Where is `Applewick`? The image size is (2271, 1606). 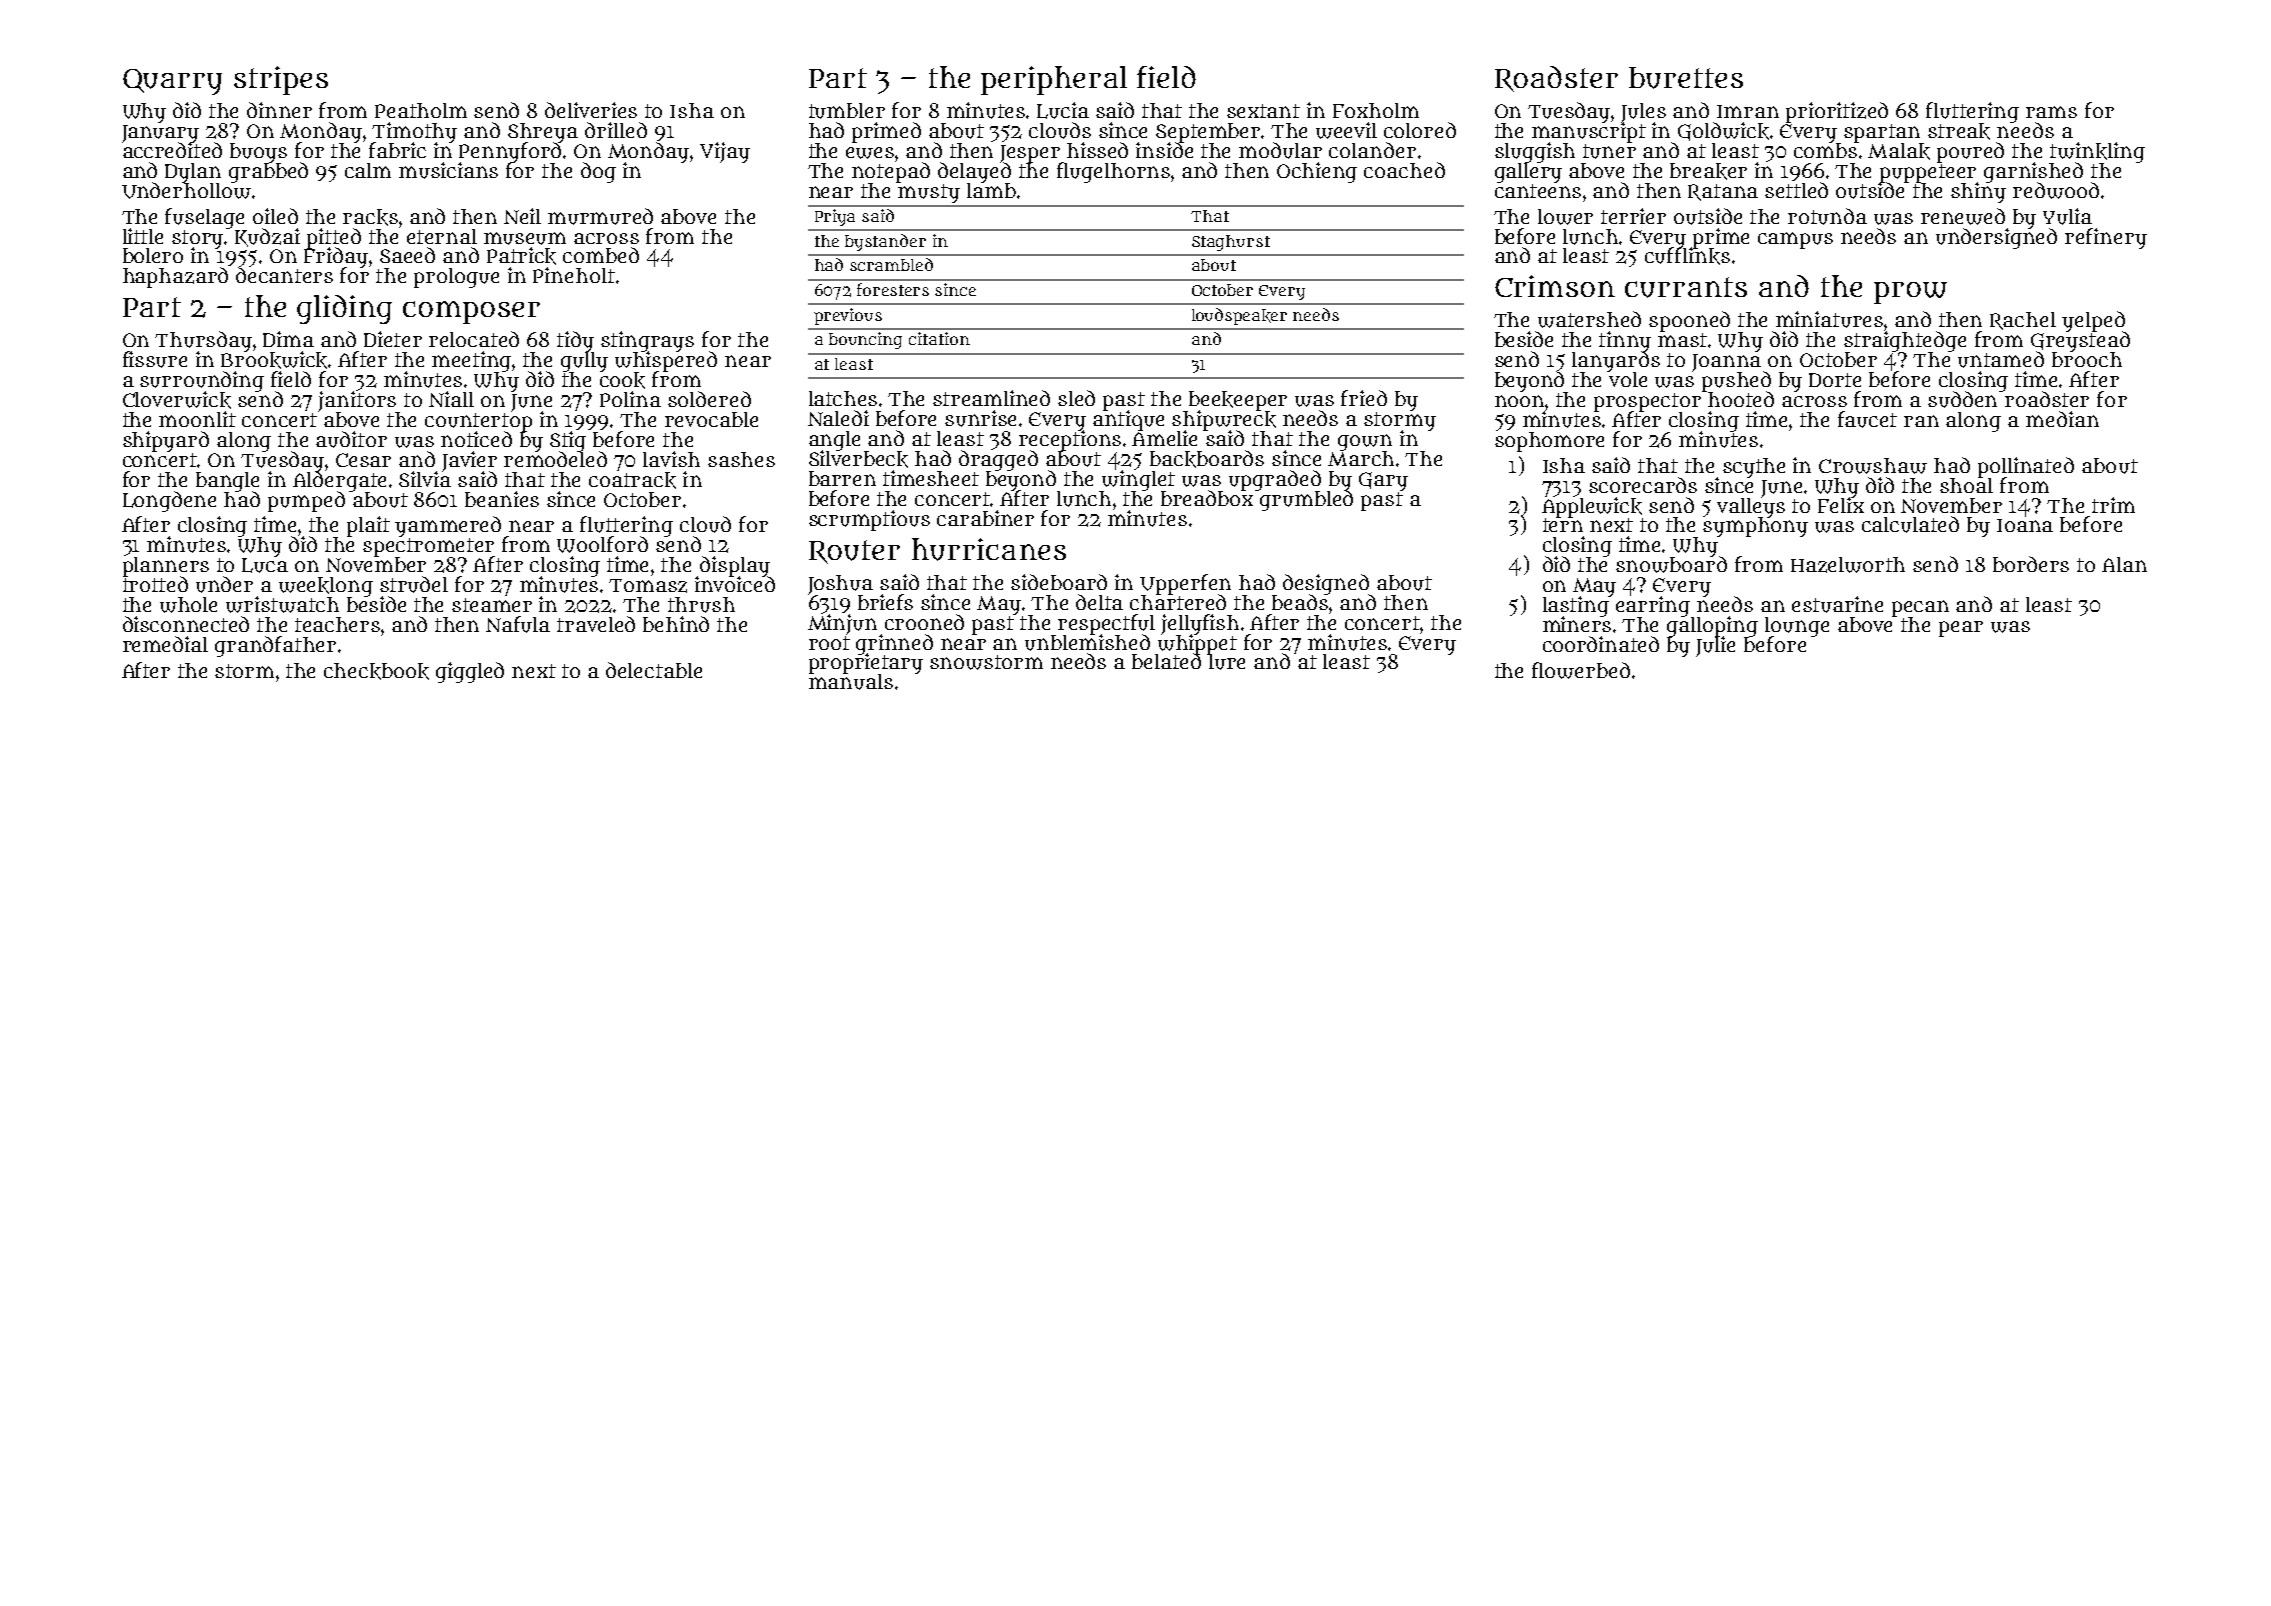 Applewick is located at coordinates (1592, 507).
